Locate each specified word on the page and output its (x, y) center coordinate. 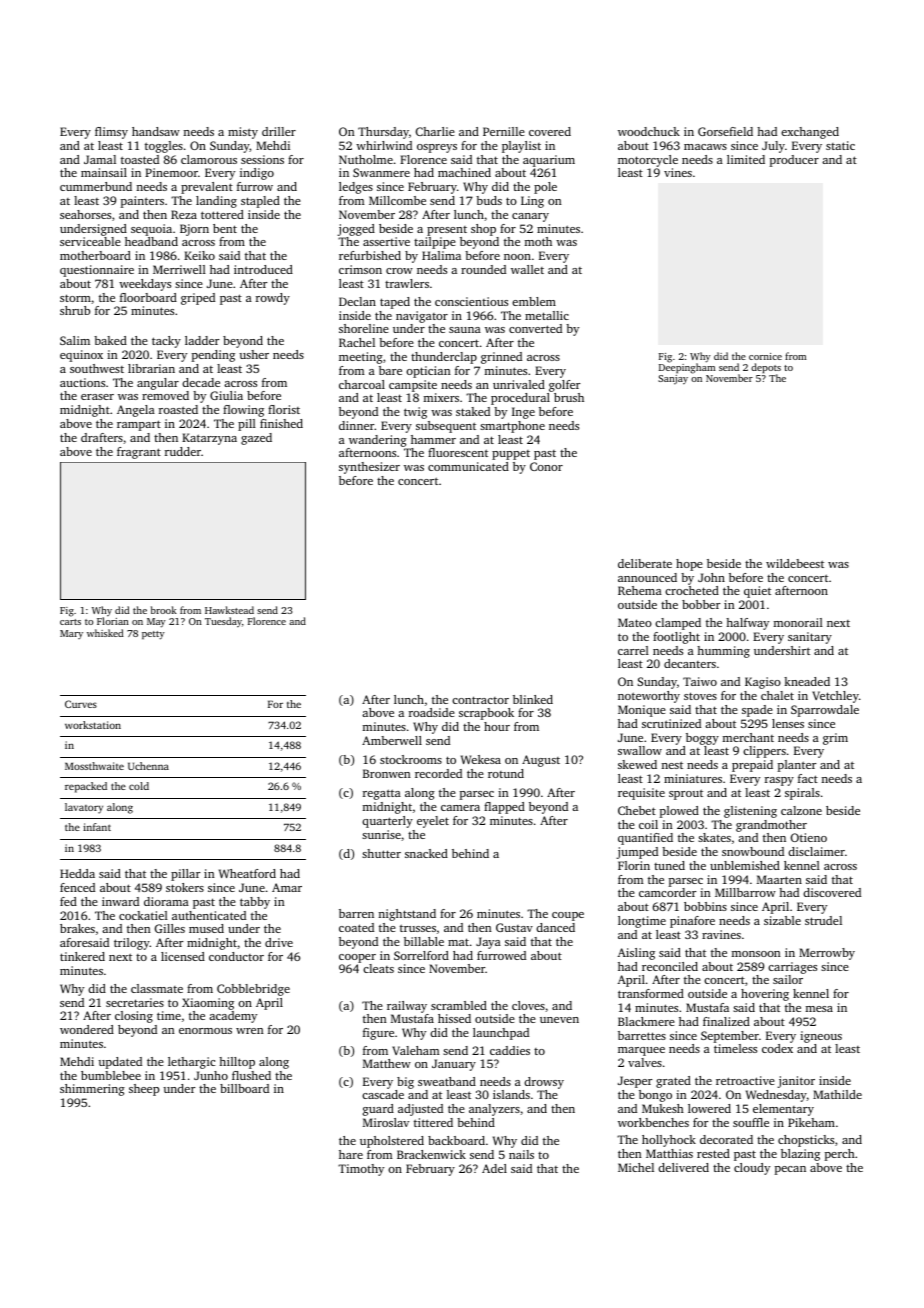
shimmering (92, 1090)
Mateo (635, 622)
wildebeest (795, 563)
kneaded (807, 681)
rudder (183, 451)
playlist (521, 147)
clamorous (209, 159)
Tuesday (223, 622)
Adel (494, 1168)
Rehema (640, 590)
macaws (705, 147)
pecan (790, 1170)
